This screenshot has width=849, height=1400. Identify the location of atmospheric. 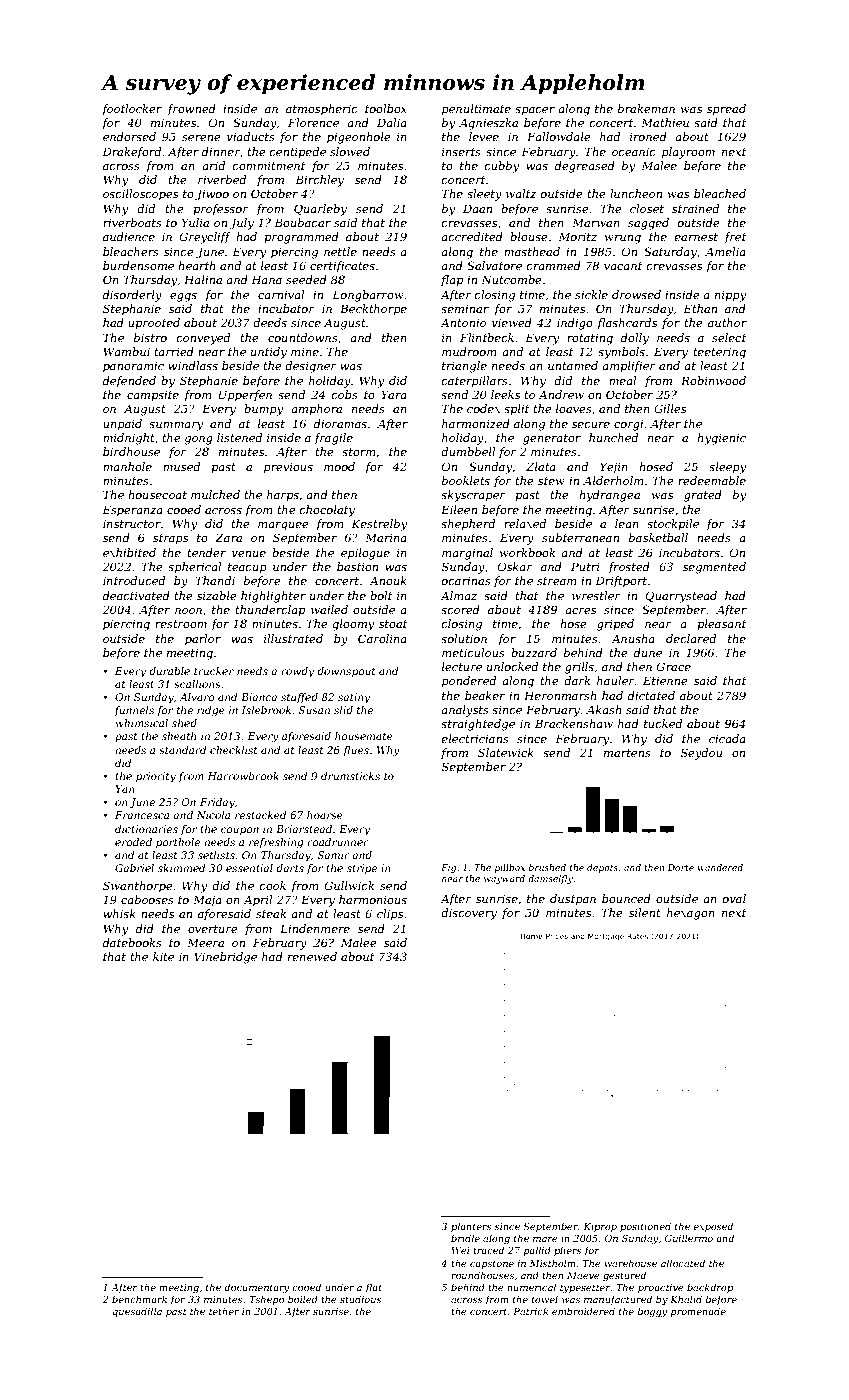
(322, 110).
